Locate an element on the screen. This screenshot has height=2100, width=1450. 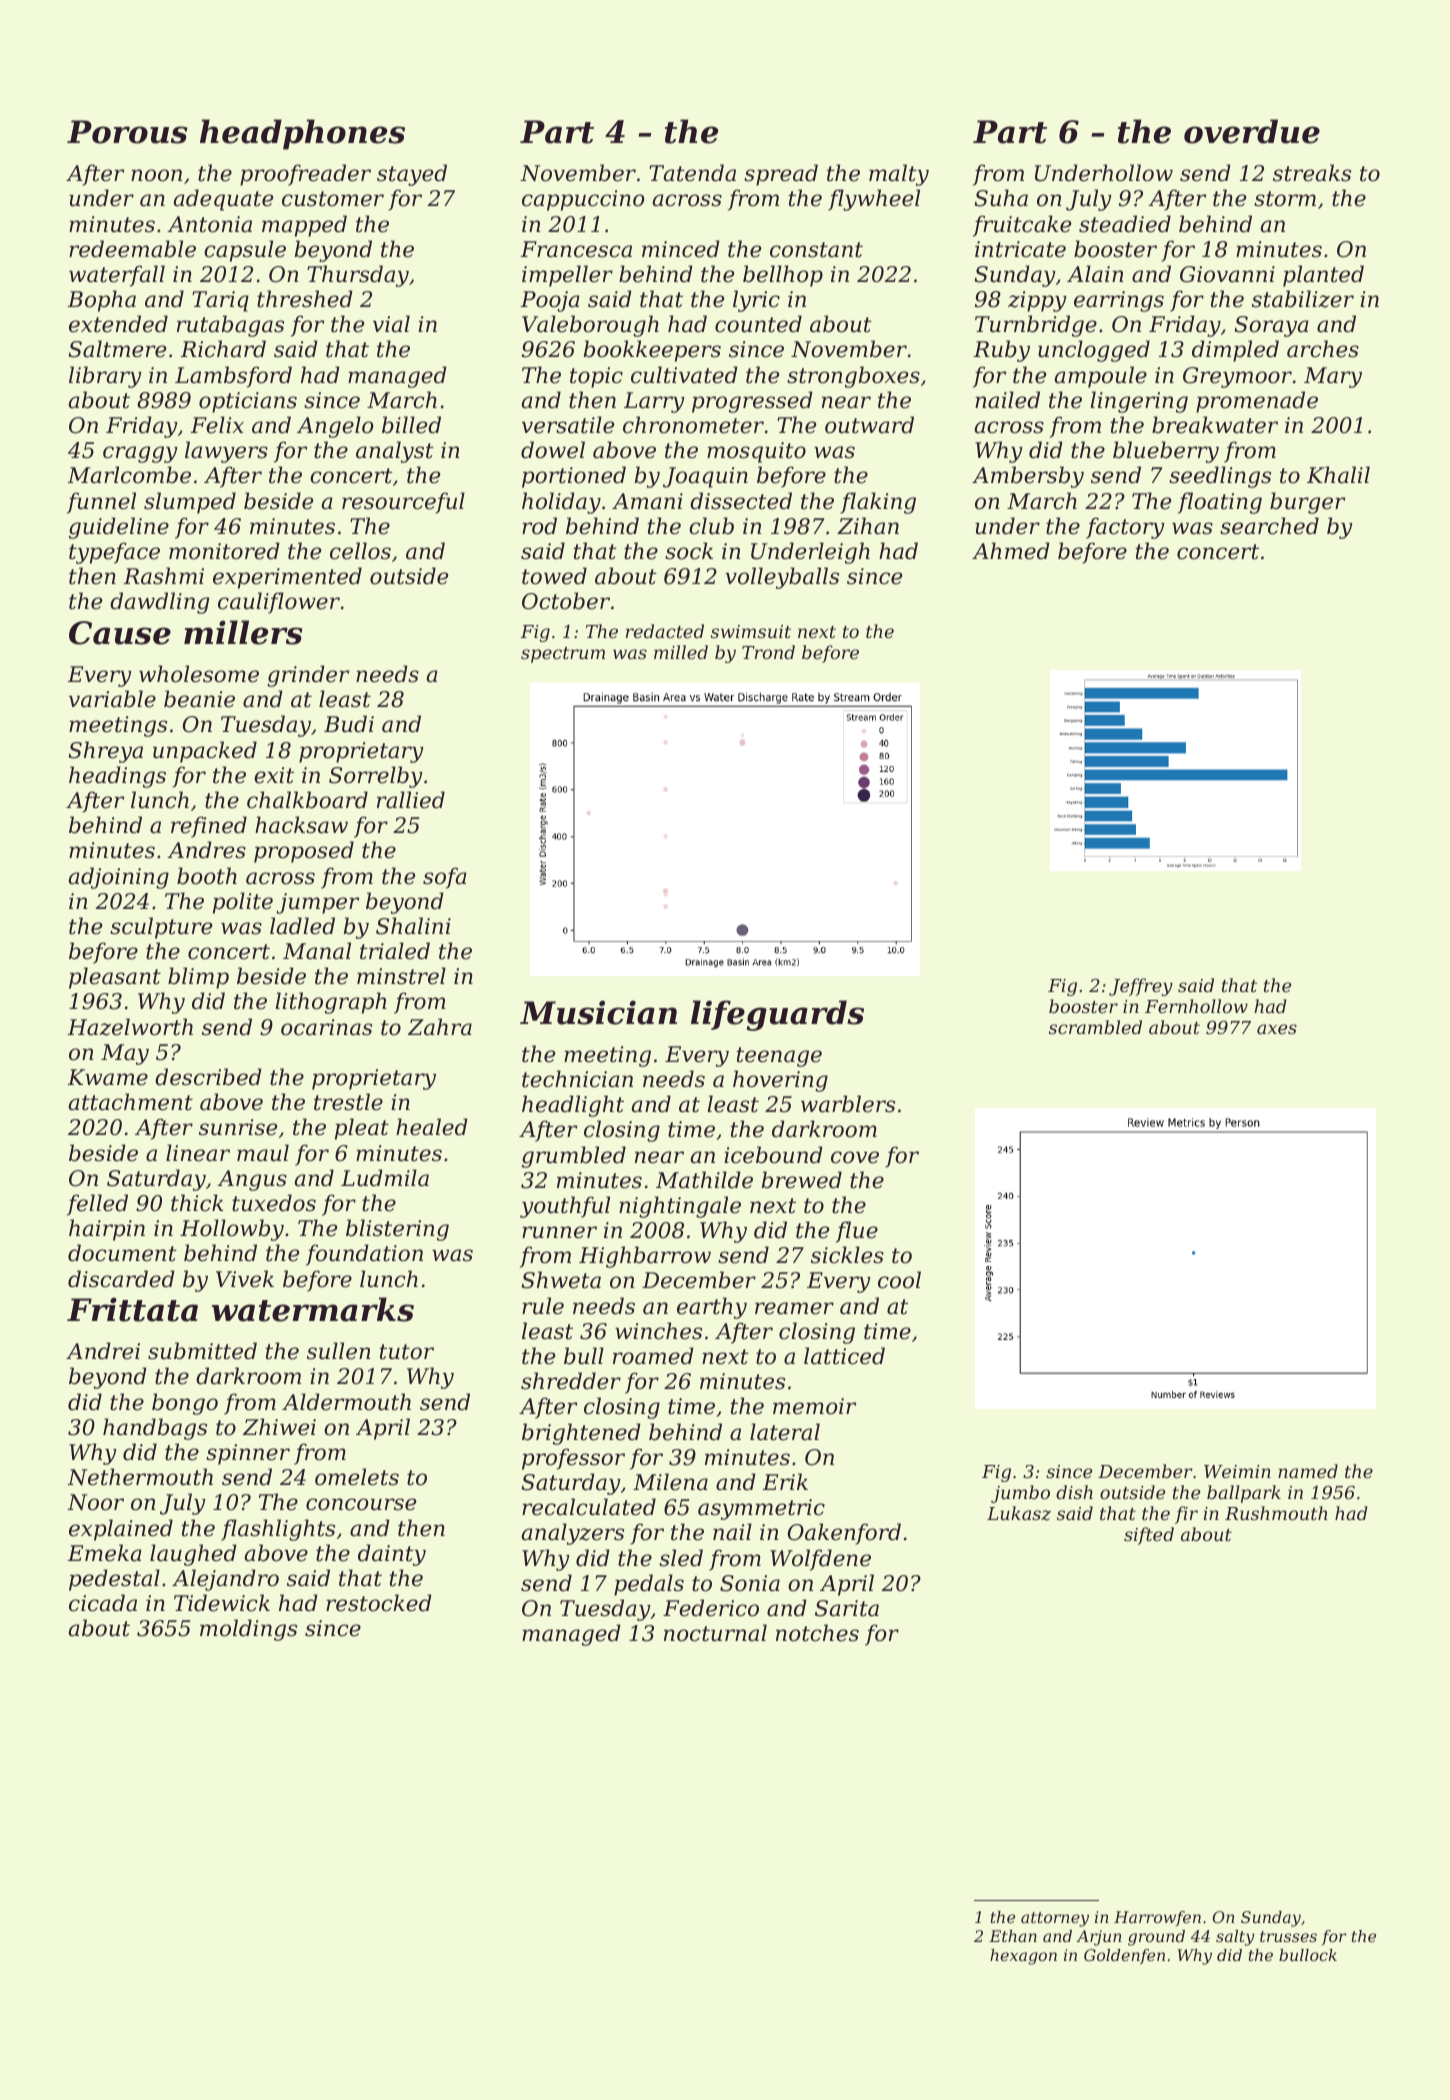
spinner is located at coordinates (248, 1454).
